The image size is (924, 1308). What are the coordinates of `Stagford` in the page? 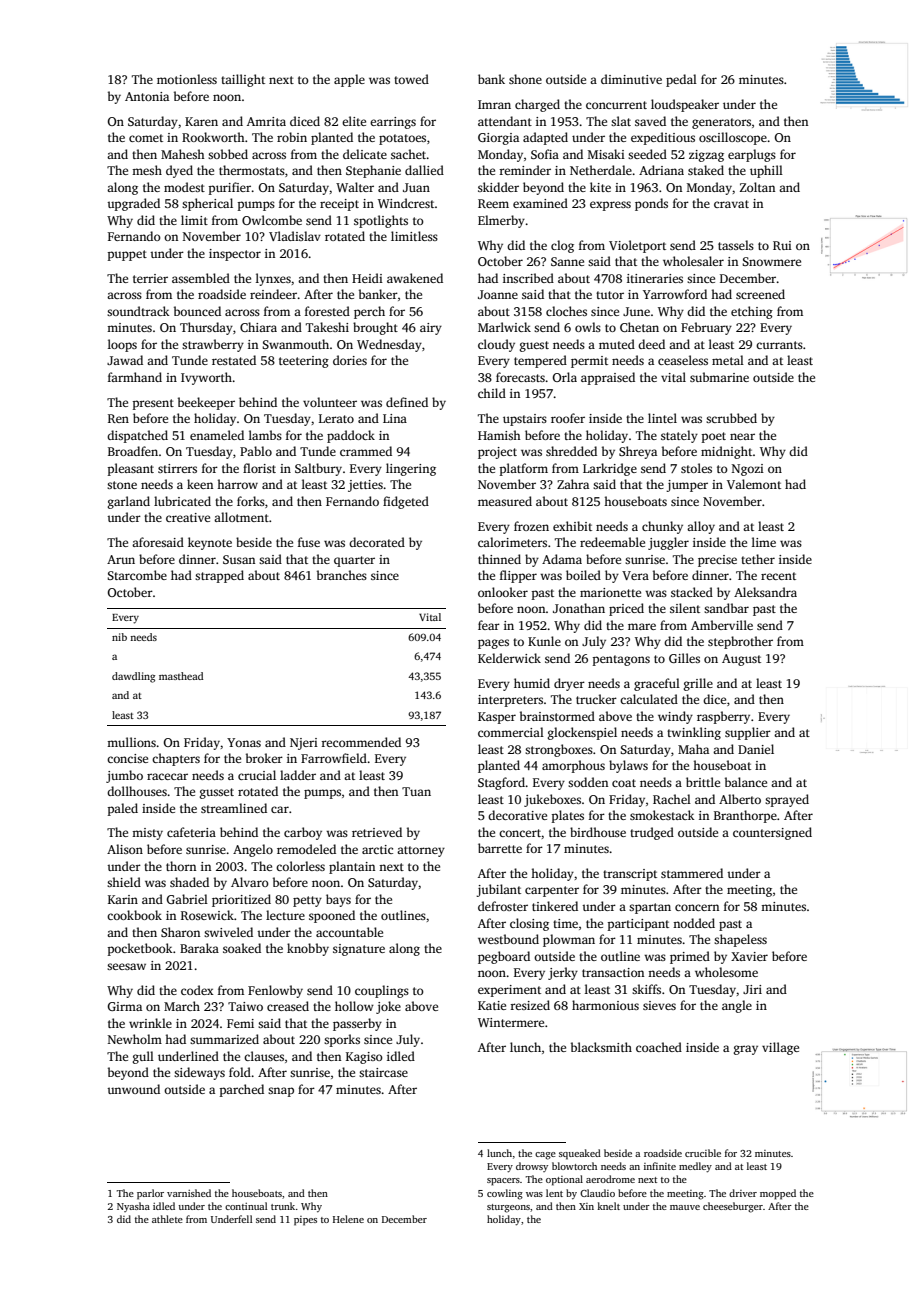 It's located at (502, 783).
